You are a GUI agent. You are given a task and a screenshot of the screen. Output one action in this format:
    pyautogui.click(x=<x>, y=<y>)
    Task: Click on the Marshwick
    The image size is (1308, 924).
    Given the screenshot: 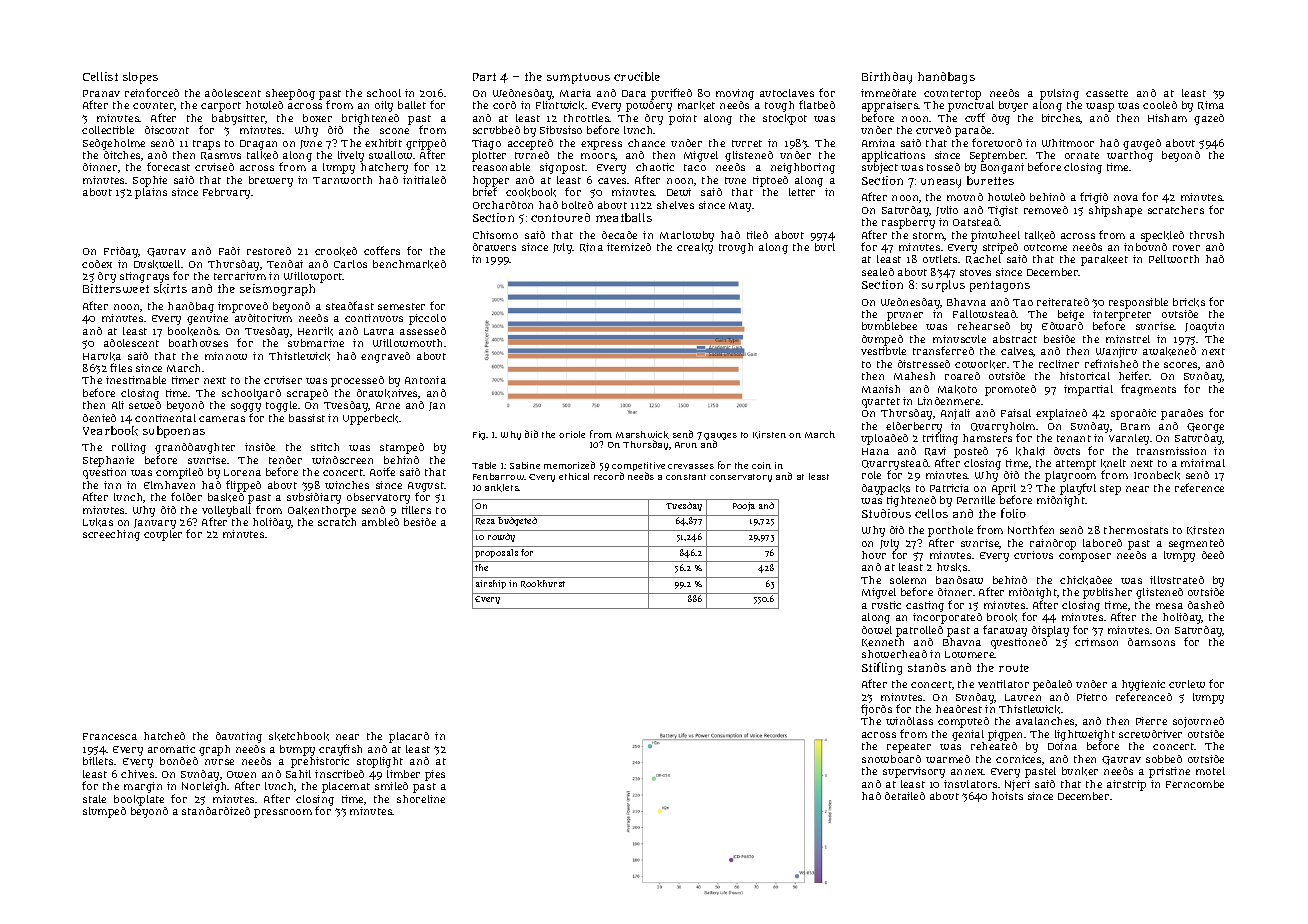 What is the action you would take?
    pyautogui.click(x=642, y=435)
